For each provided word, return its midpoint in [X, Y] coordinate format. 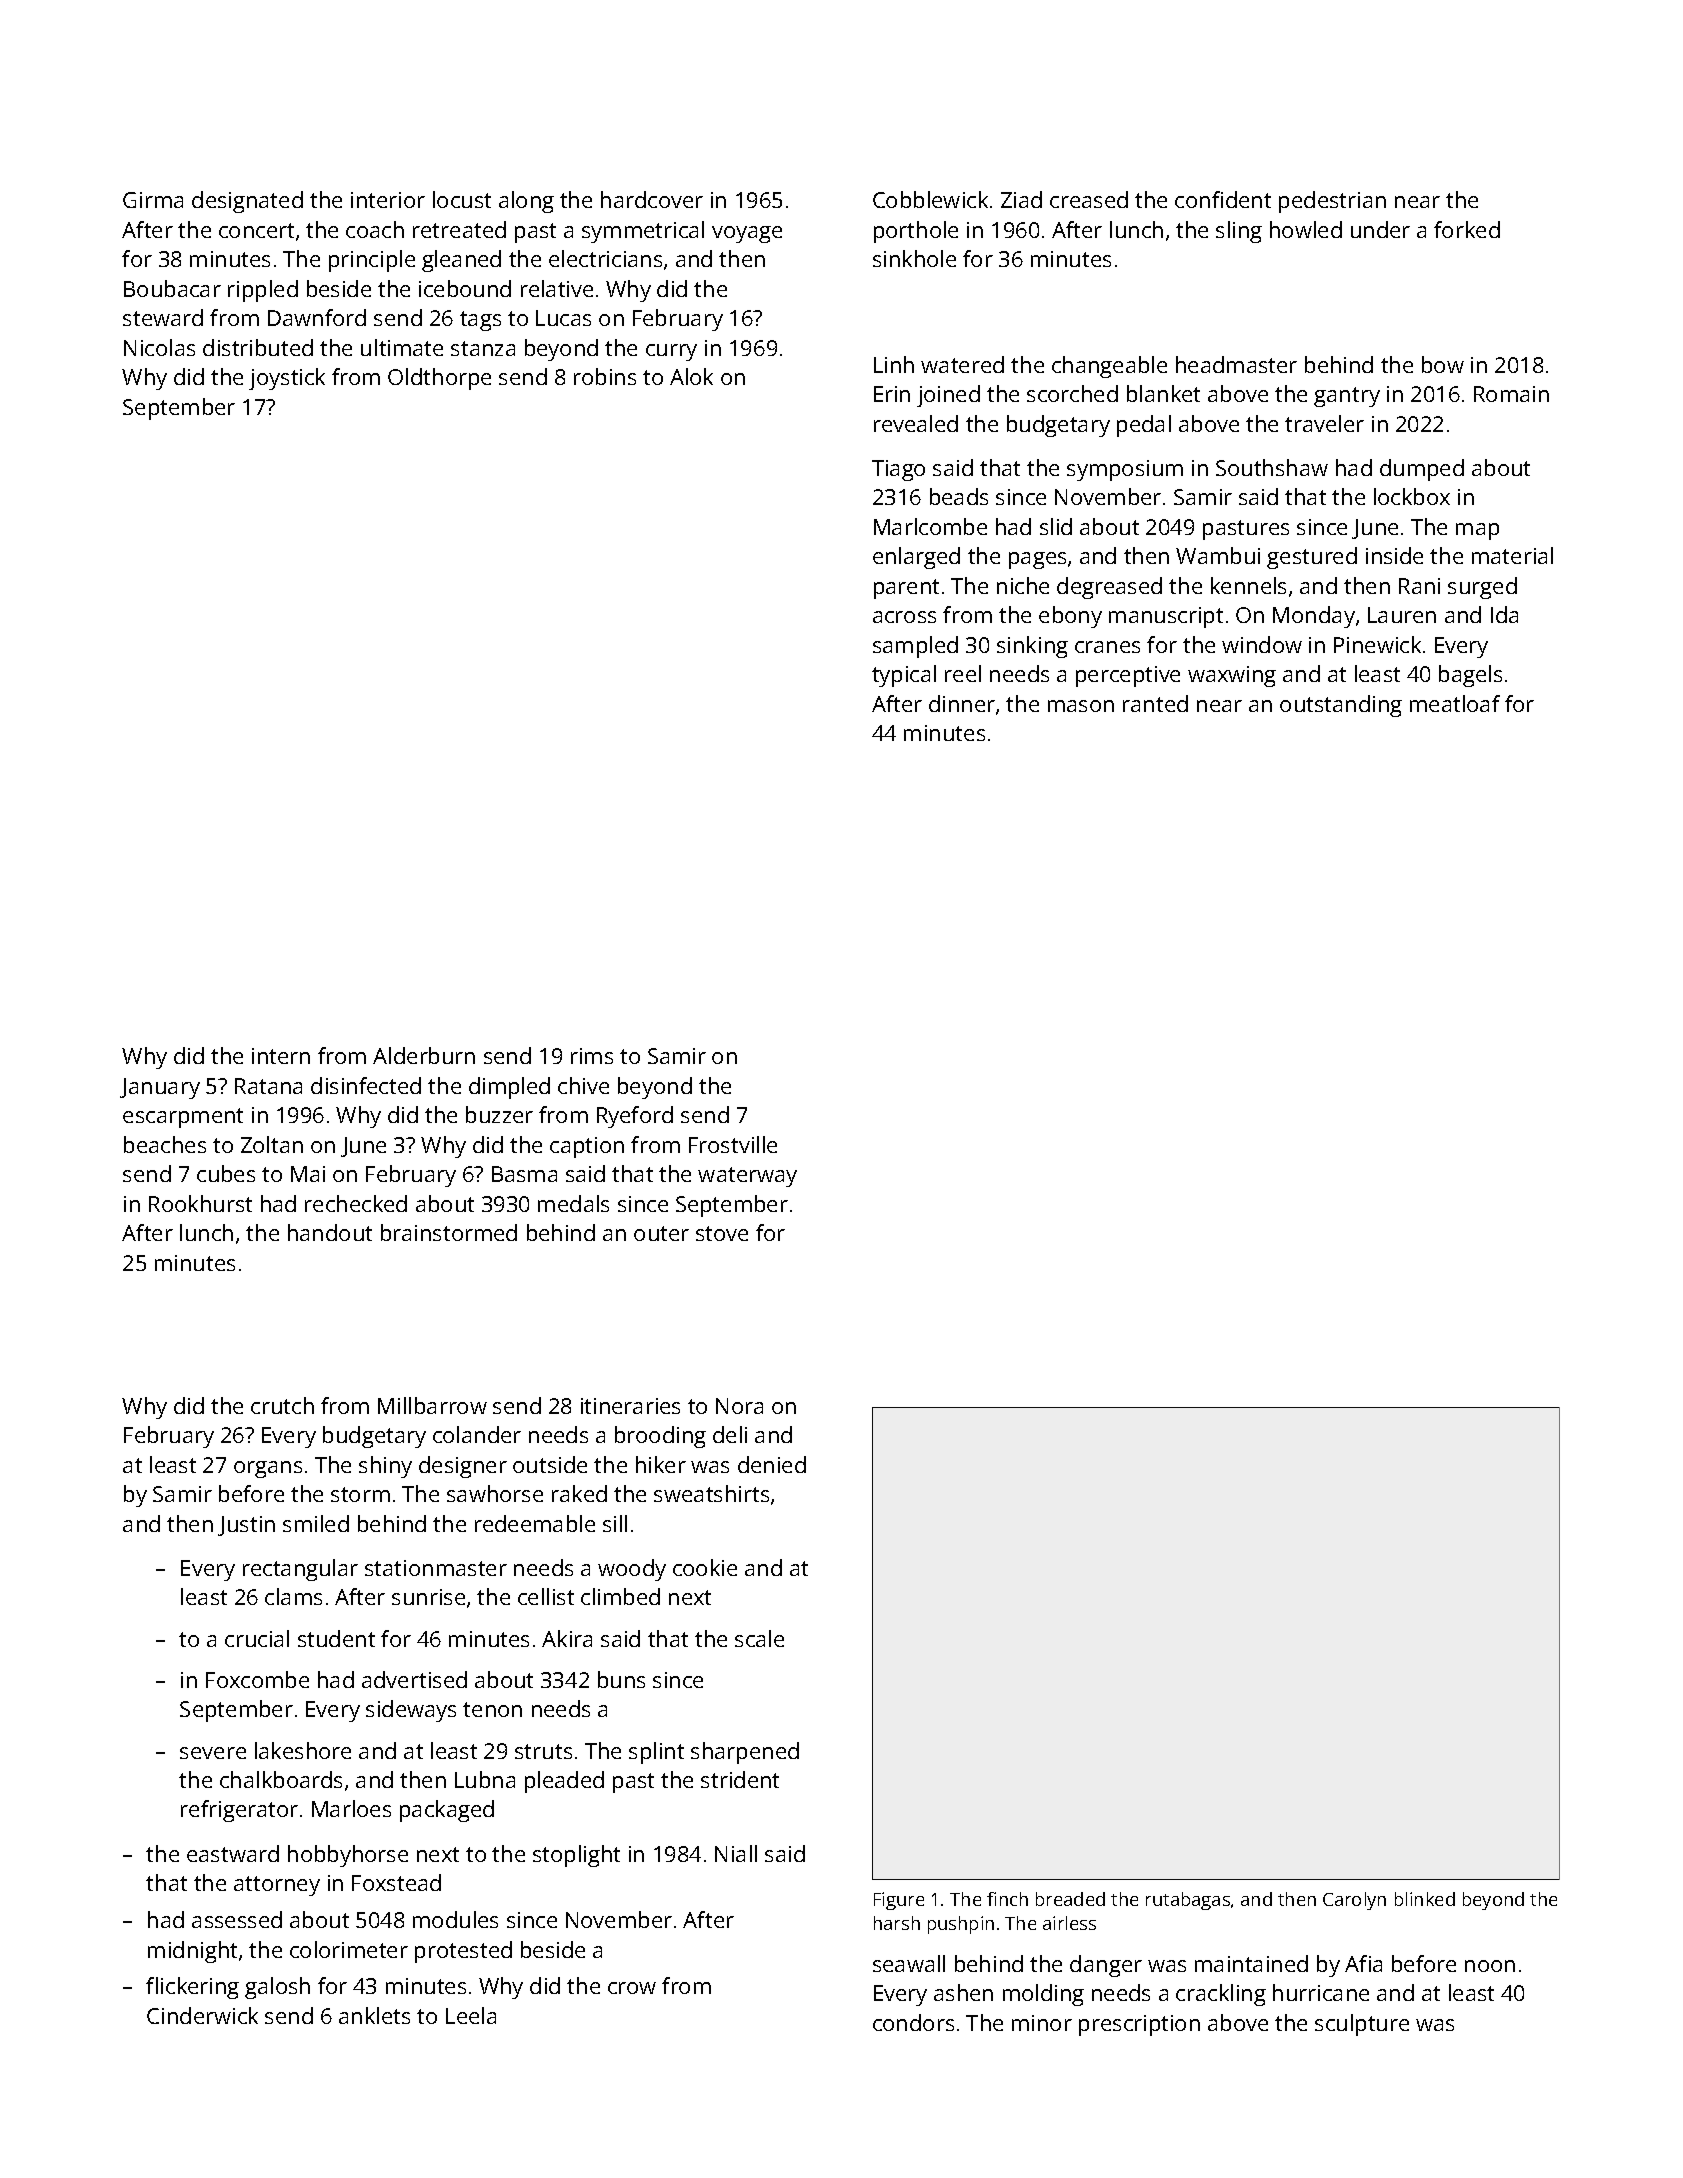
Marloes [351, 1808]
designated [247, 202]
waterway [747, 1177]
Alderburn [424, 1055]
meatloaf [1455, 703]
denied [772, 1464]
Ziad [1021, 199]
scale [759, 1638]
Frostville [733, 1144]
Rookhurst [200, 1203]
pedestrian [1332, 202]
